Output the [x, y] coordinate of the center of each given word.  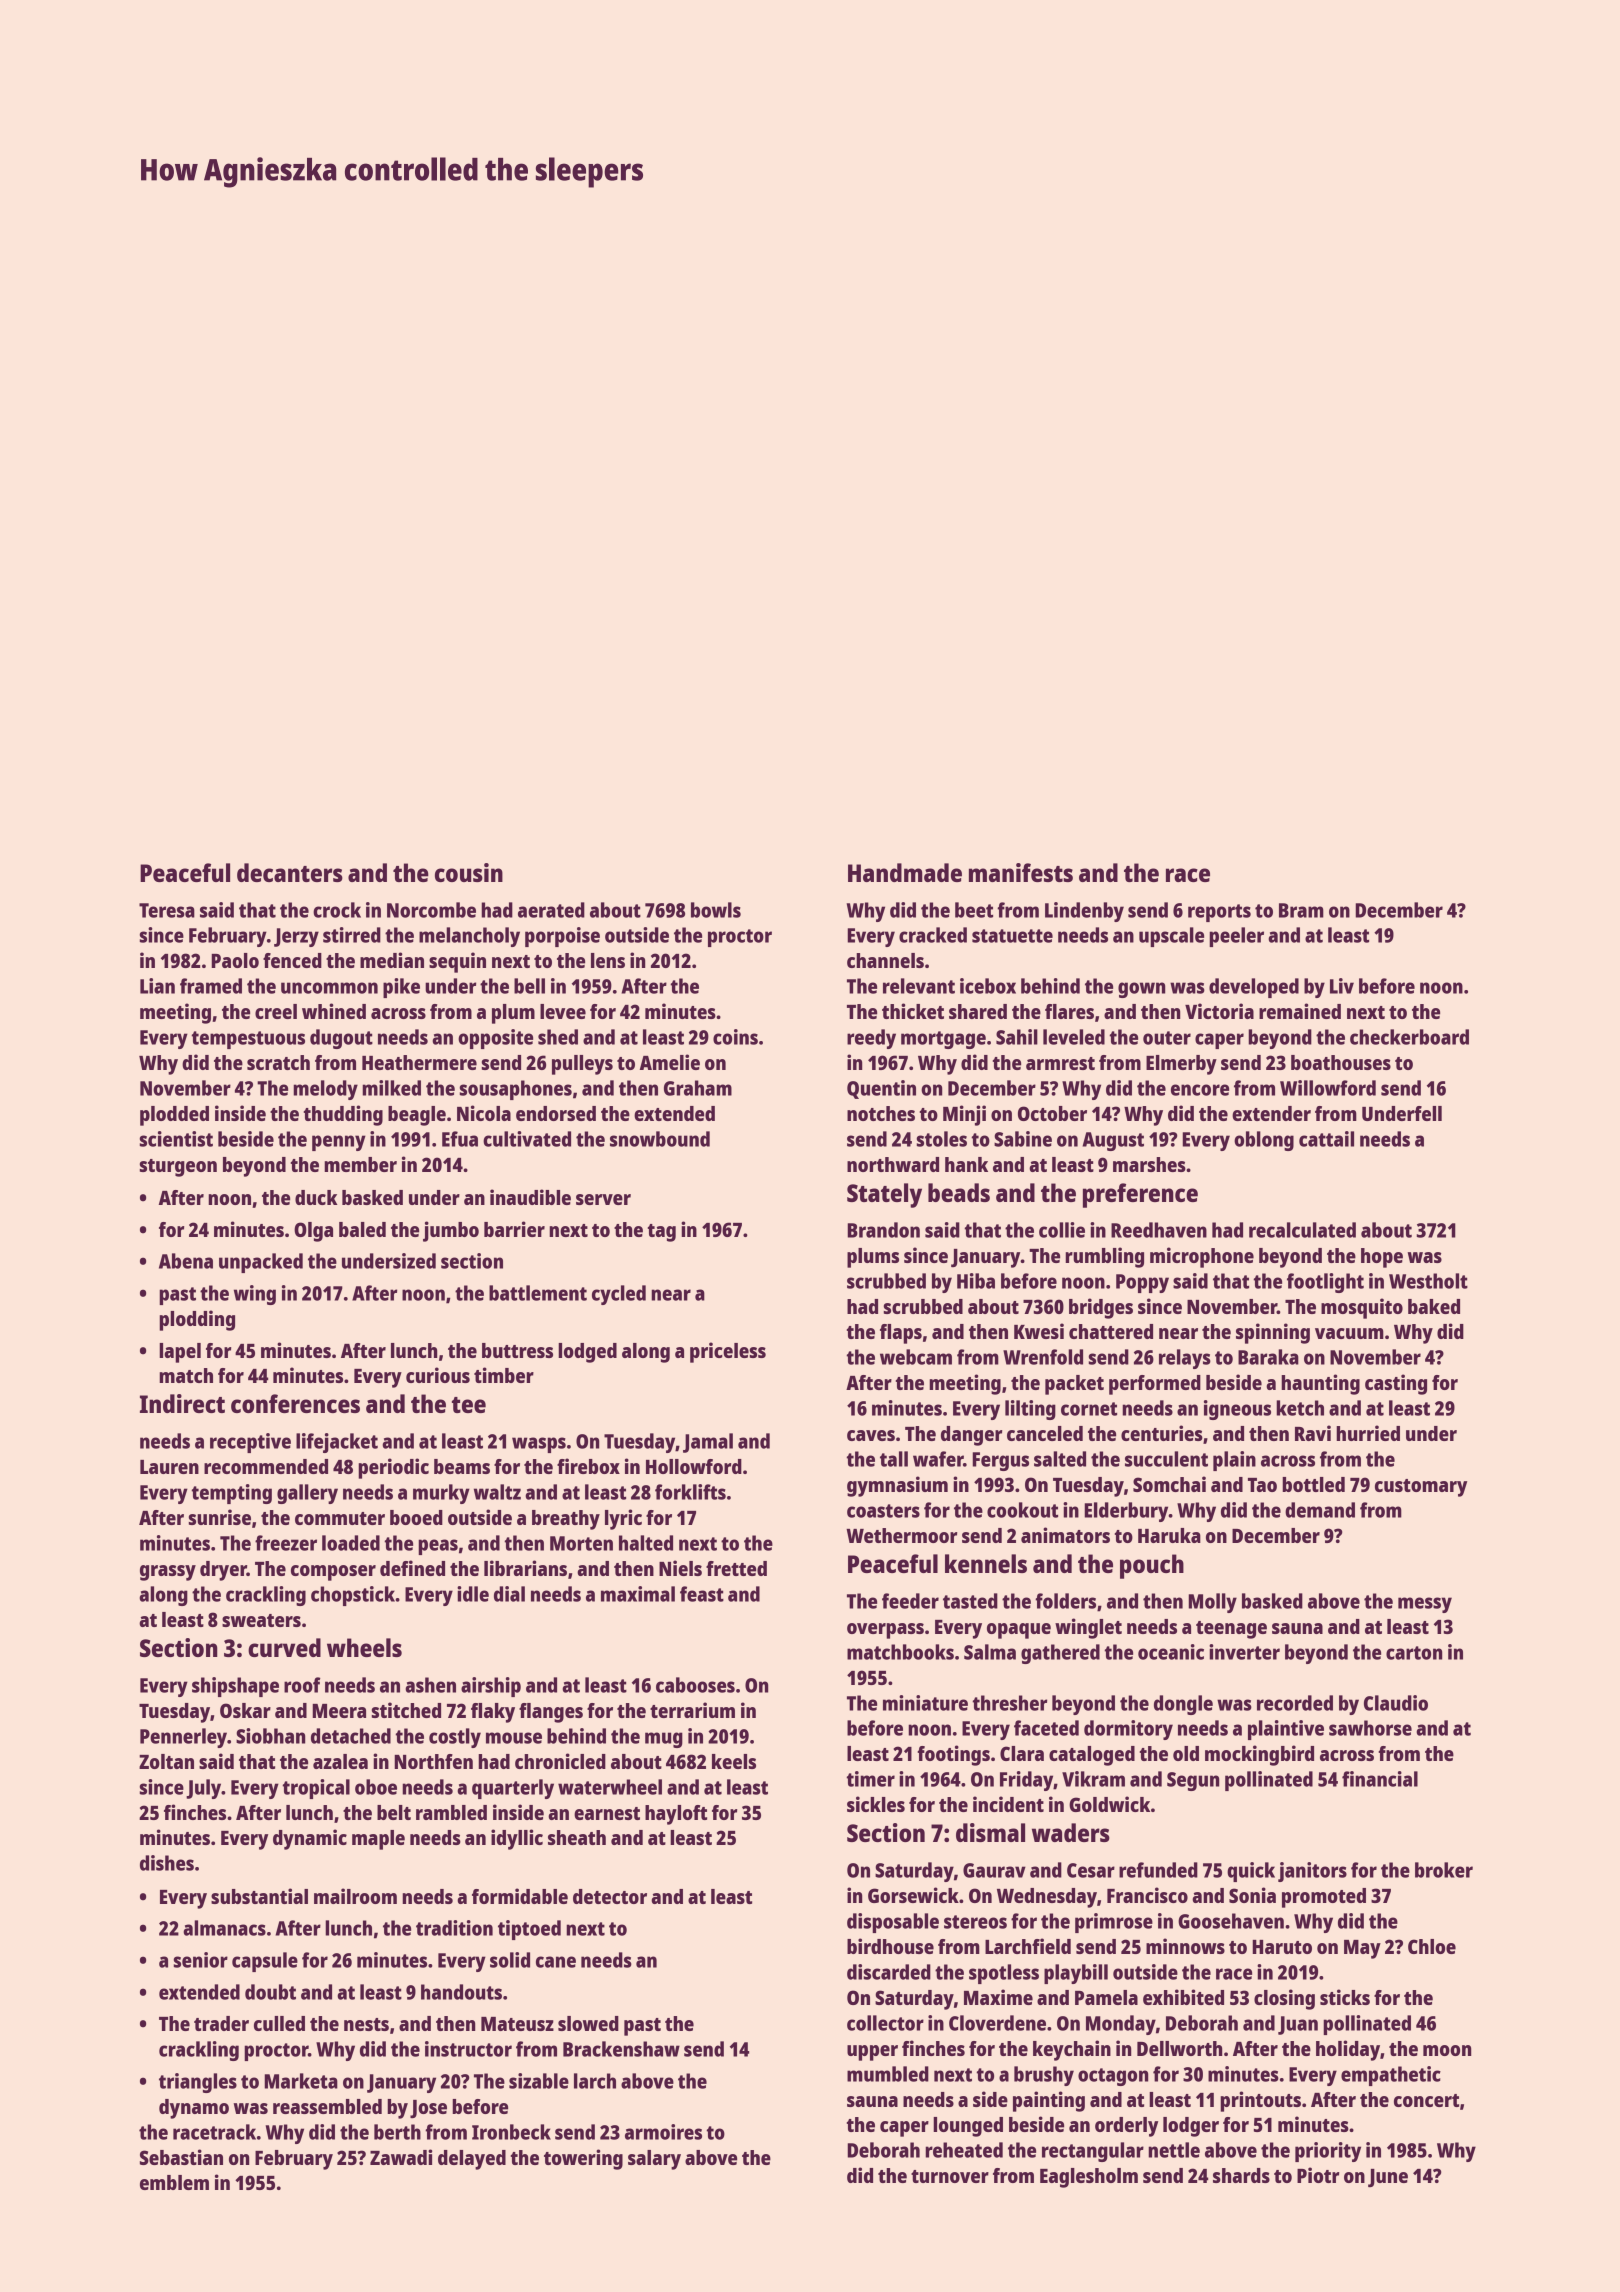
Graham [698, 1088]
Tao [1262, 1485]
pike [401, 988]
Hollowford [694, 1466]
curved [284, 1647]
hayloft [676, 1815]
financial [1380, 1779]
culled [279, 2023]
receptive [250, 1443]
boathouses [1341, 1062]
